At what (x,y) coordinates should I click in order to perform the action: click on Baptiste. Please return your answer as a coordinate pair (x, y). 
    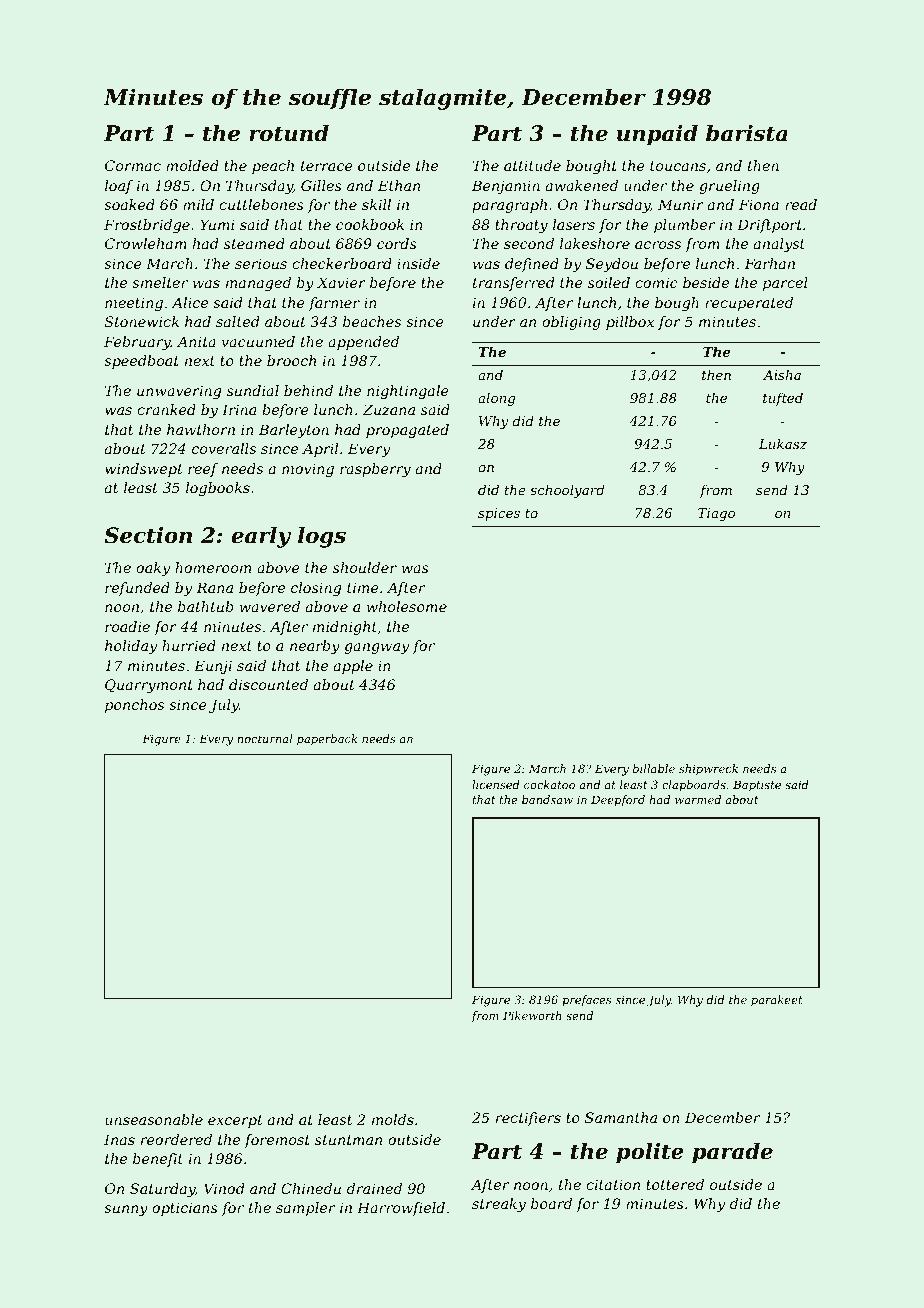
    Looking at the image, I should click on (757, 786).
